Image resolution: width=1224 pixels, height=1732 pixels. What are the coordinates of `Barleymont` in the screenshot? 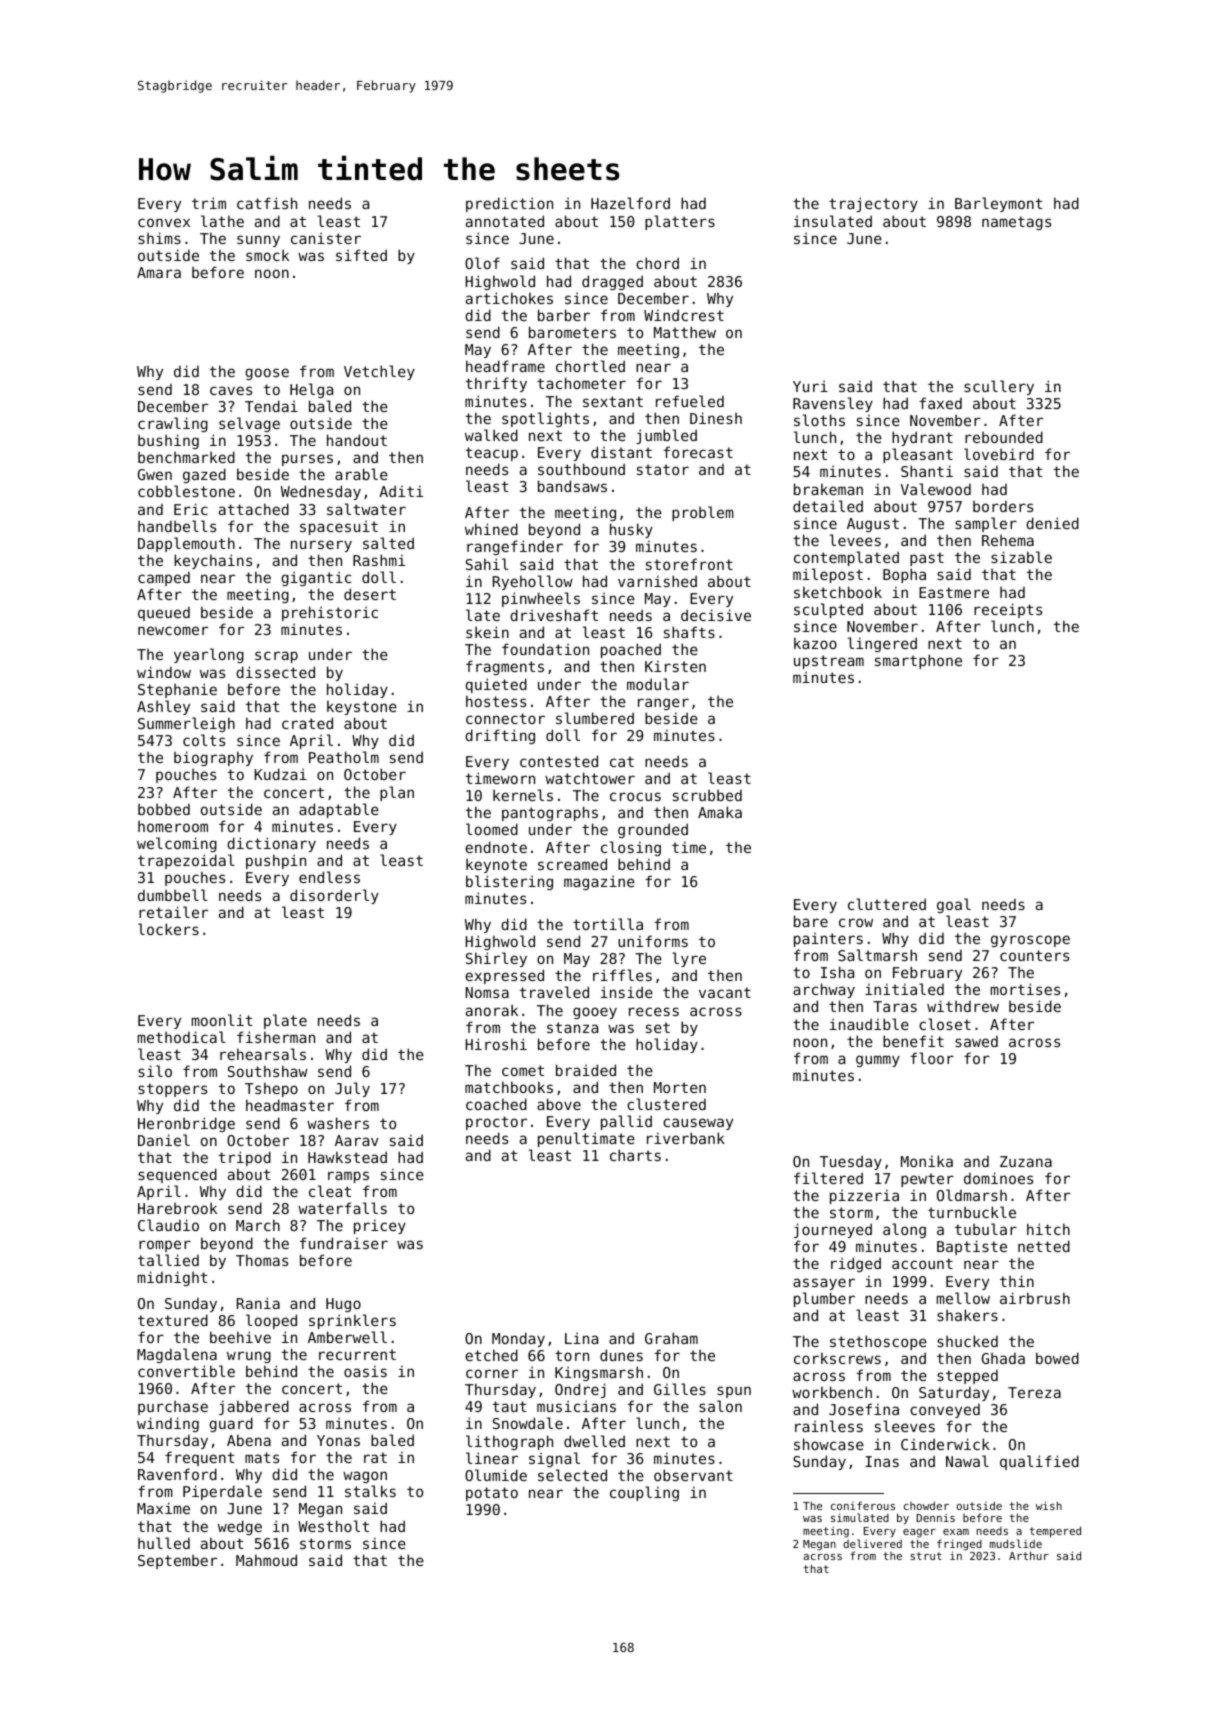 It's located at (999, 204).
